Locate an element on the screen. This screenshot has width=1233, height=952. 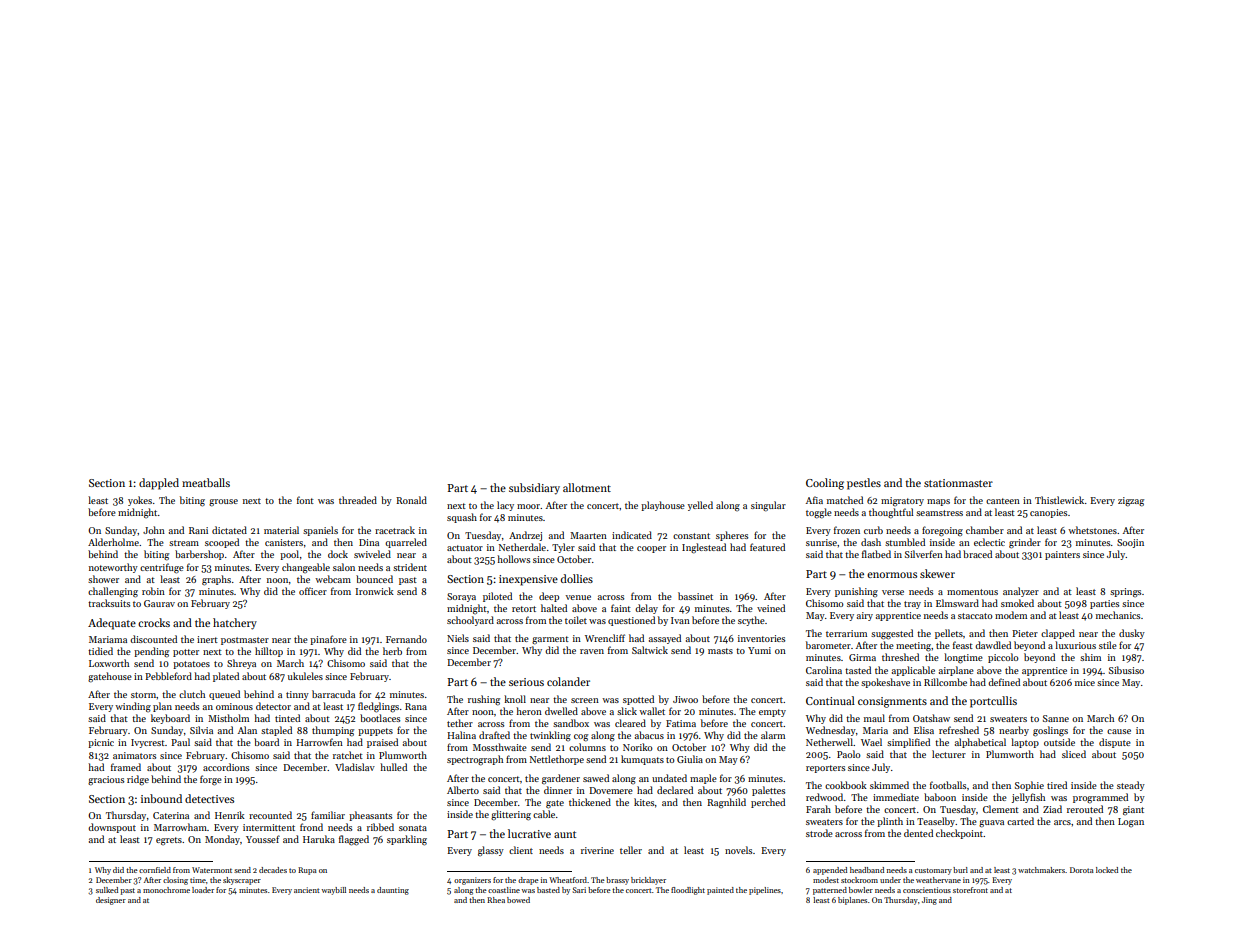
programmed is located at coordinates (1100, 798).
